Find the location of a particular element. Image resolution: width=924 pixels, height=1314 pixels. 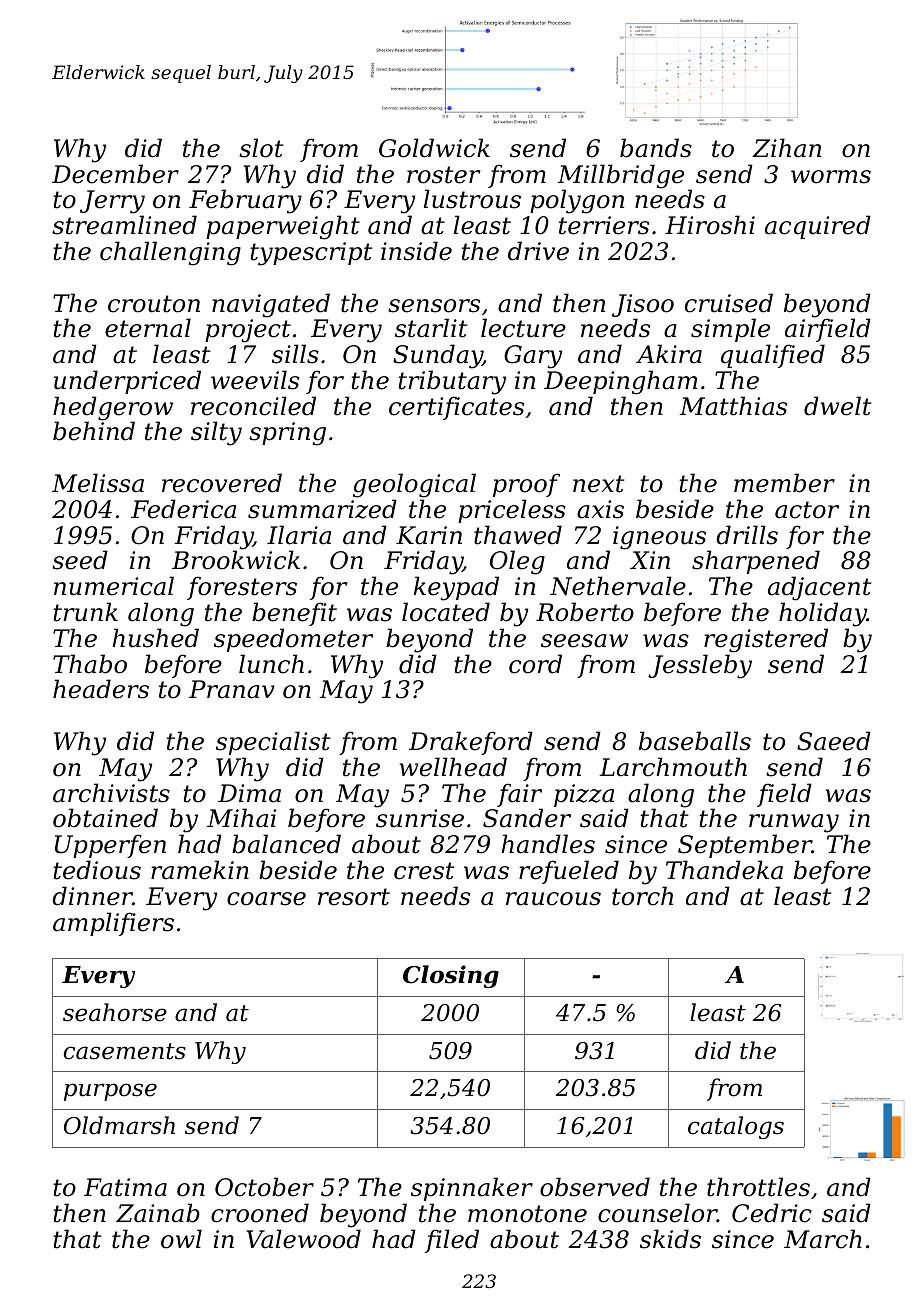

observed is located at coordinates (595, 1187).
